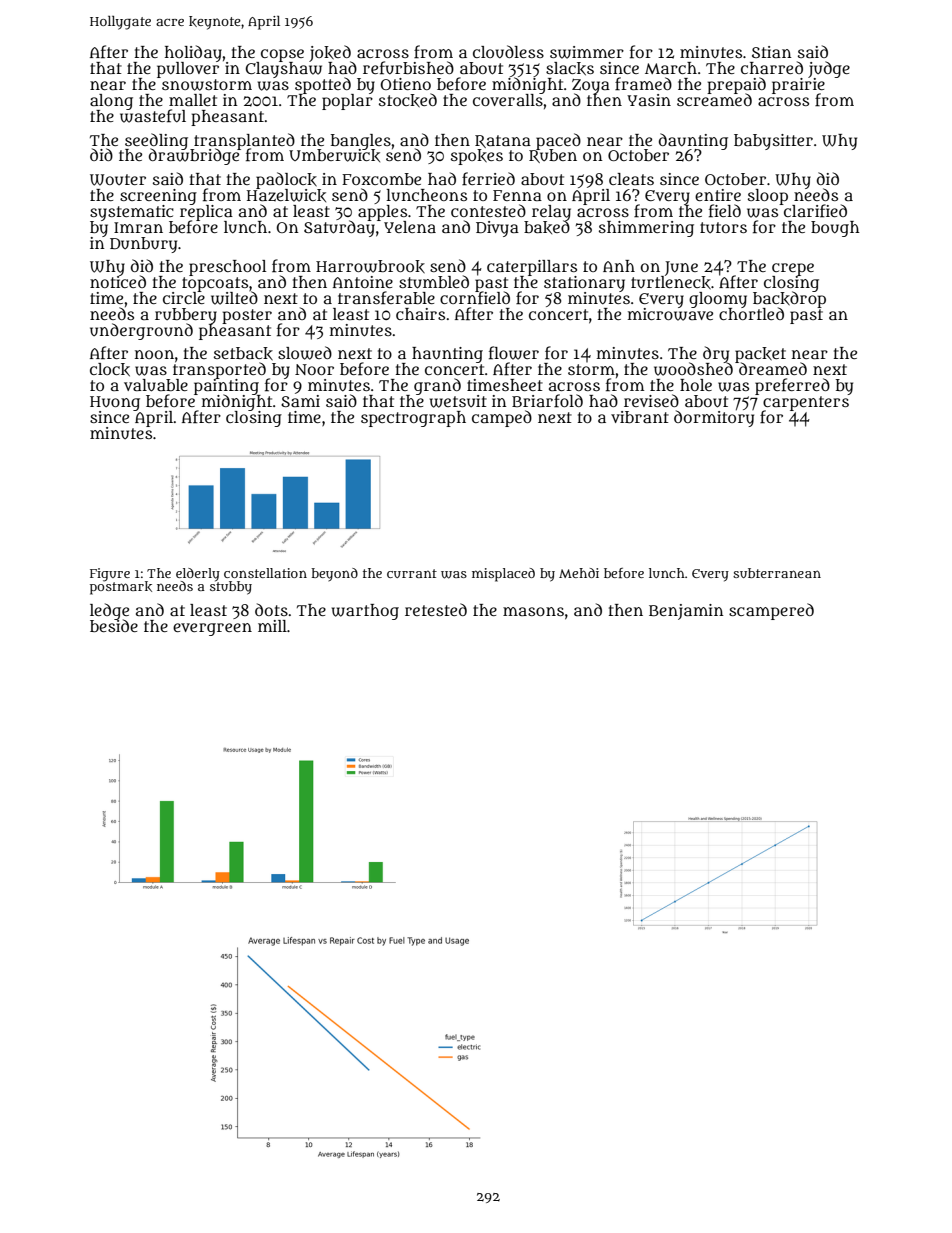  I want to click on haunting, so click(447, 355).
